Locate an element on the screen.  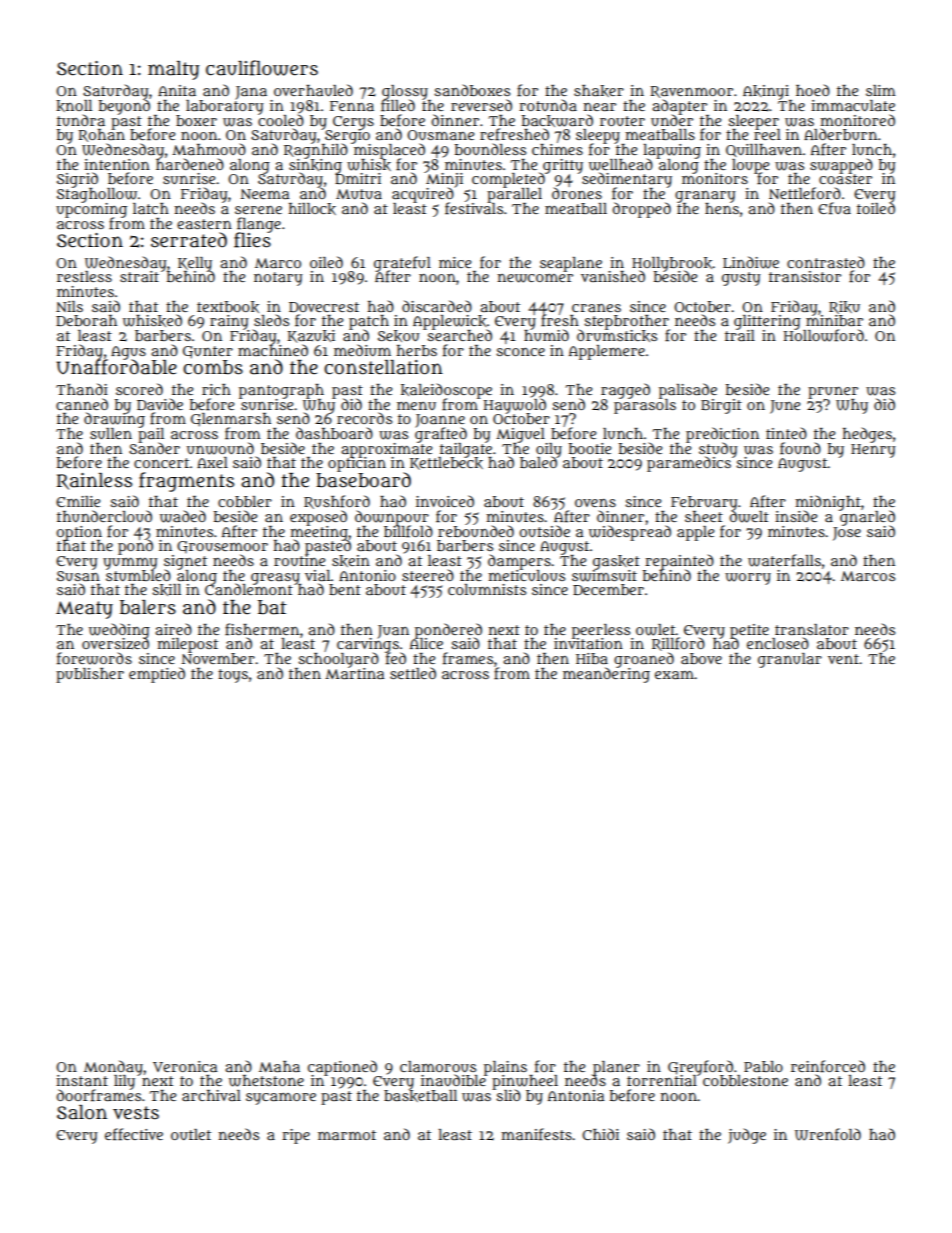
Monday is located at coordinates (113, 1067).
